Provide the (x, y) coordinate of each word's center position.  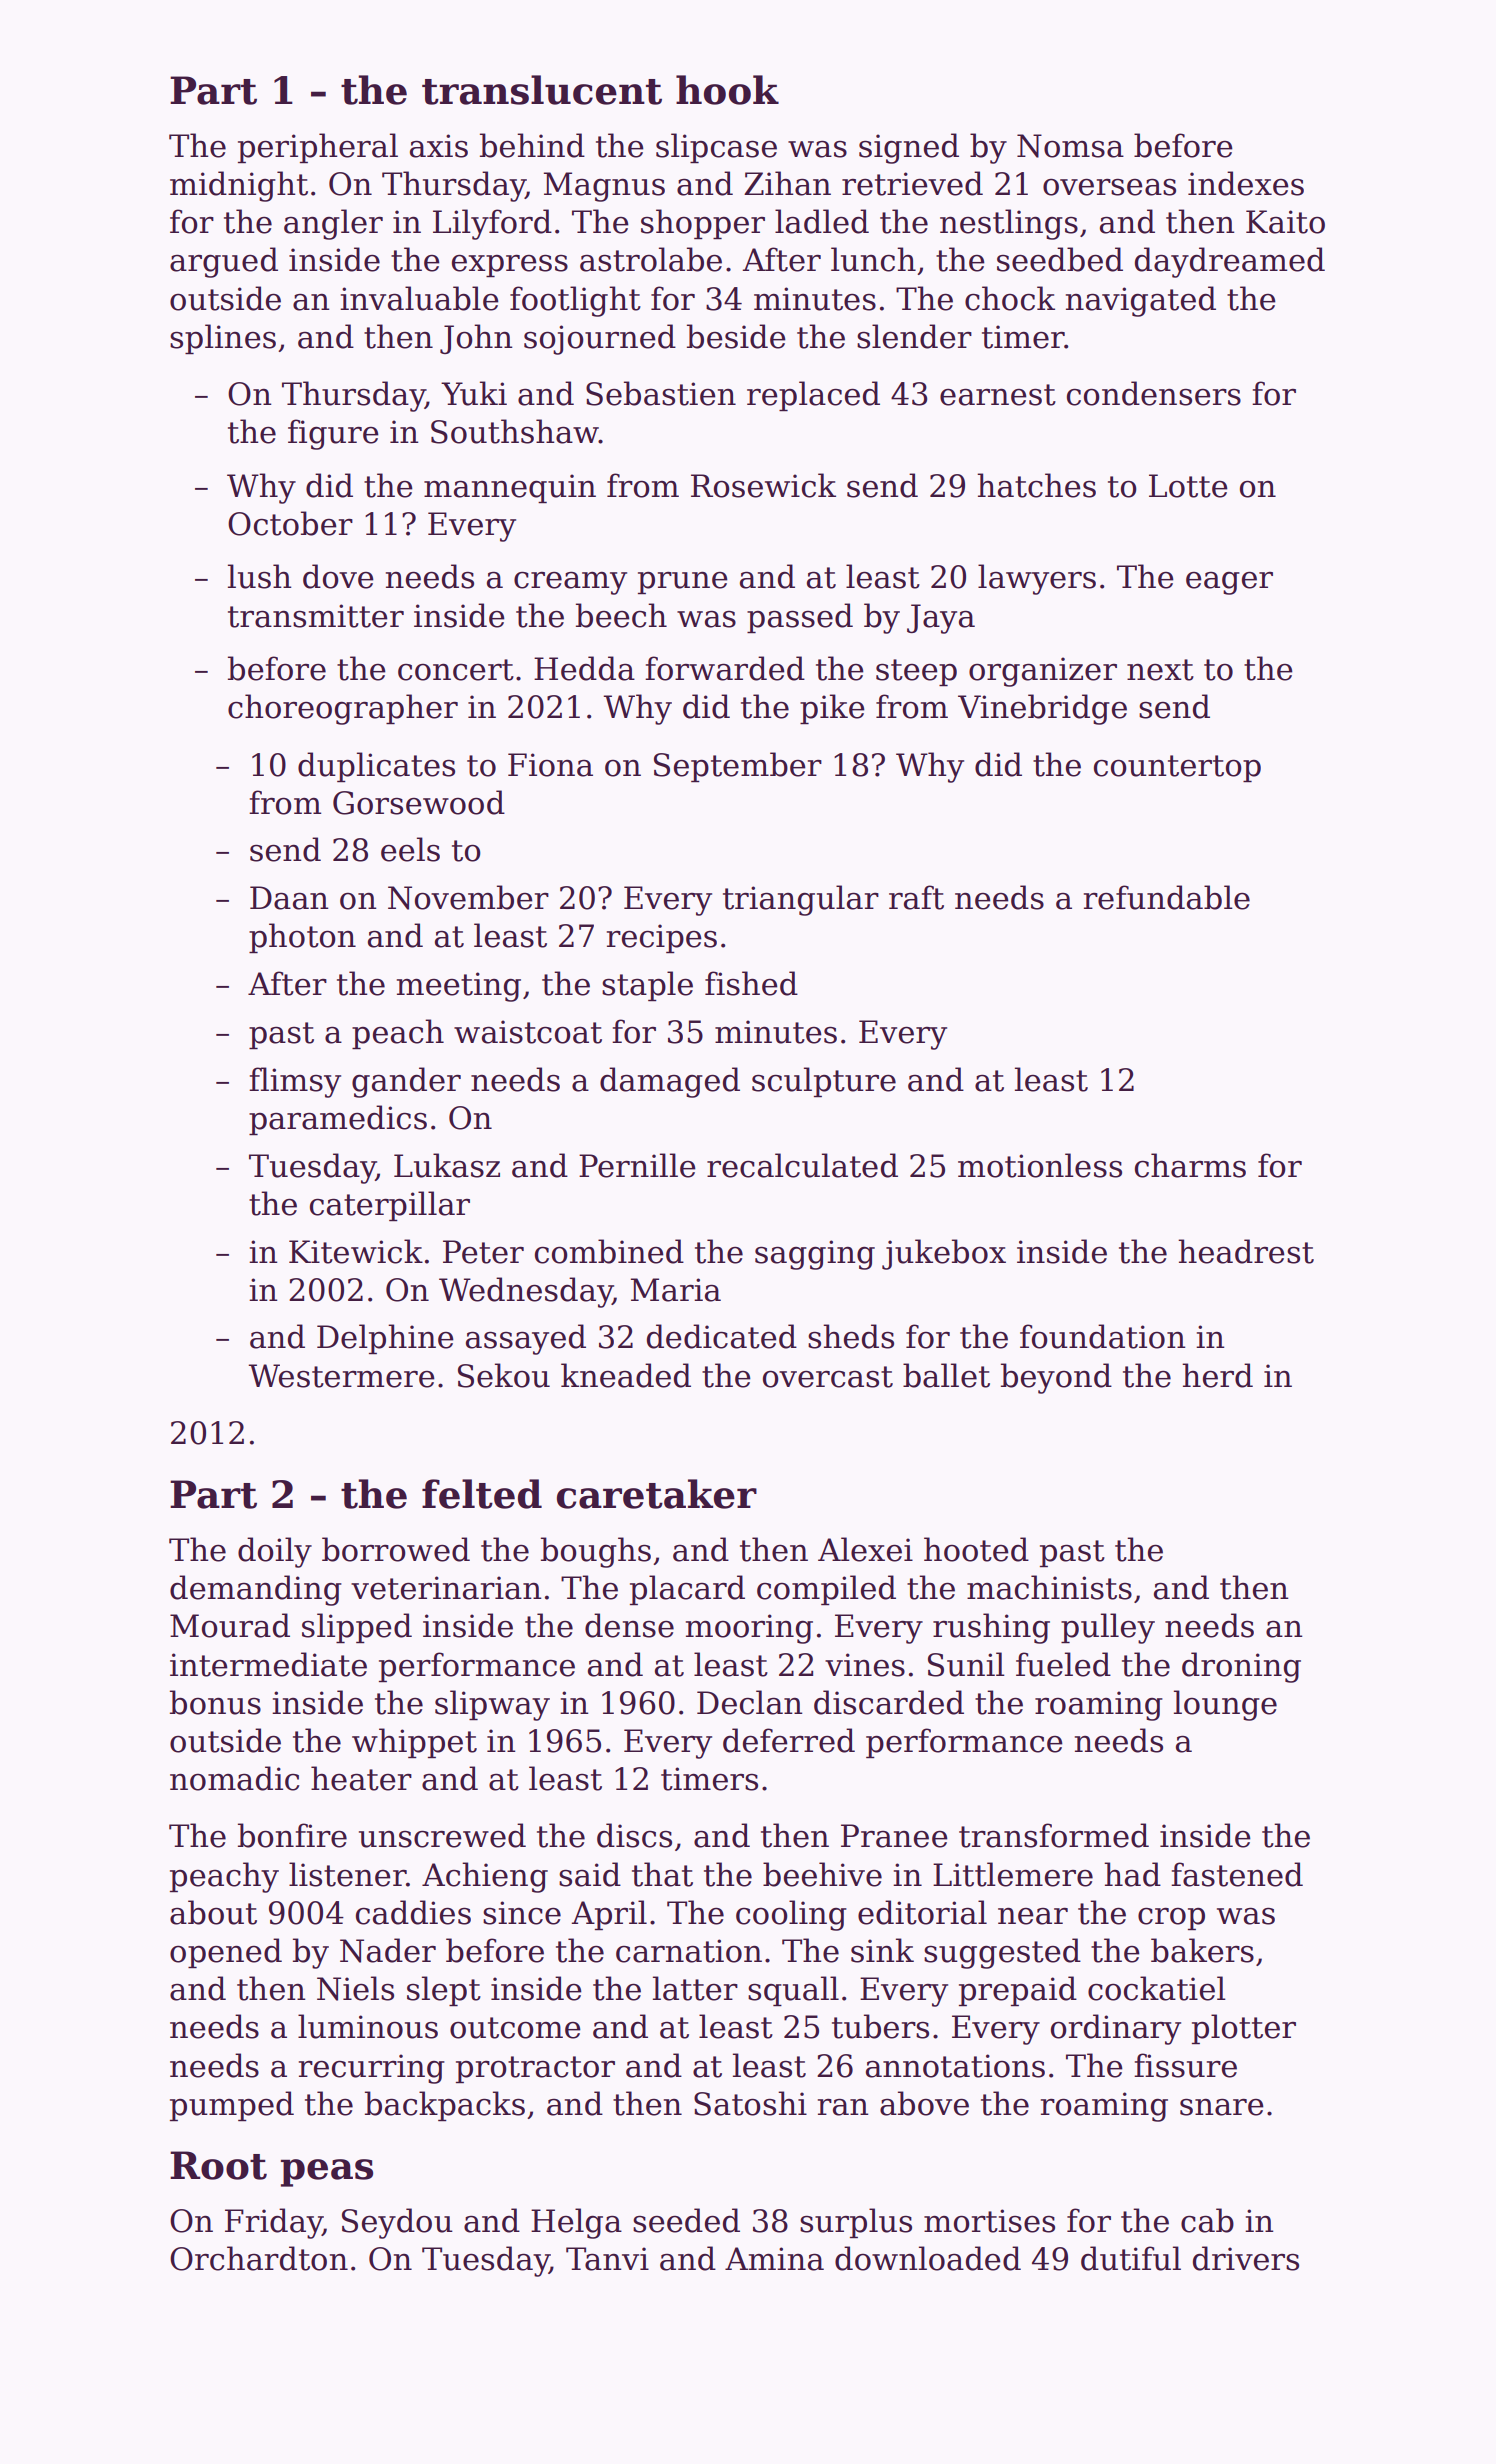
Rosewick (763, 485)
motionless (1040, 1165)
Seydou (397, 2223)
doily (275, 1552)
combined (609, 1251)
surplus (856, 2223)
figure (333, 434)
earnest (998, 395)
